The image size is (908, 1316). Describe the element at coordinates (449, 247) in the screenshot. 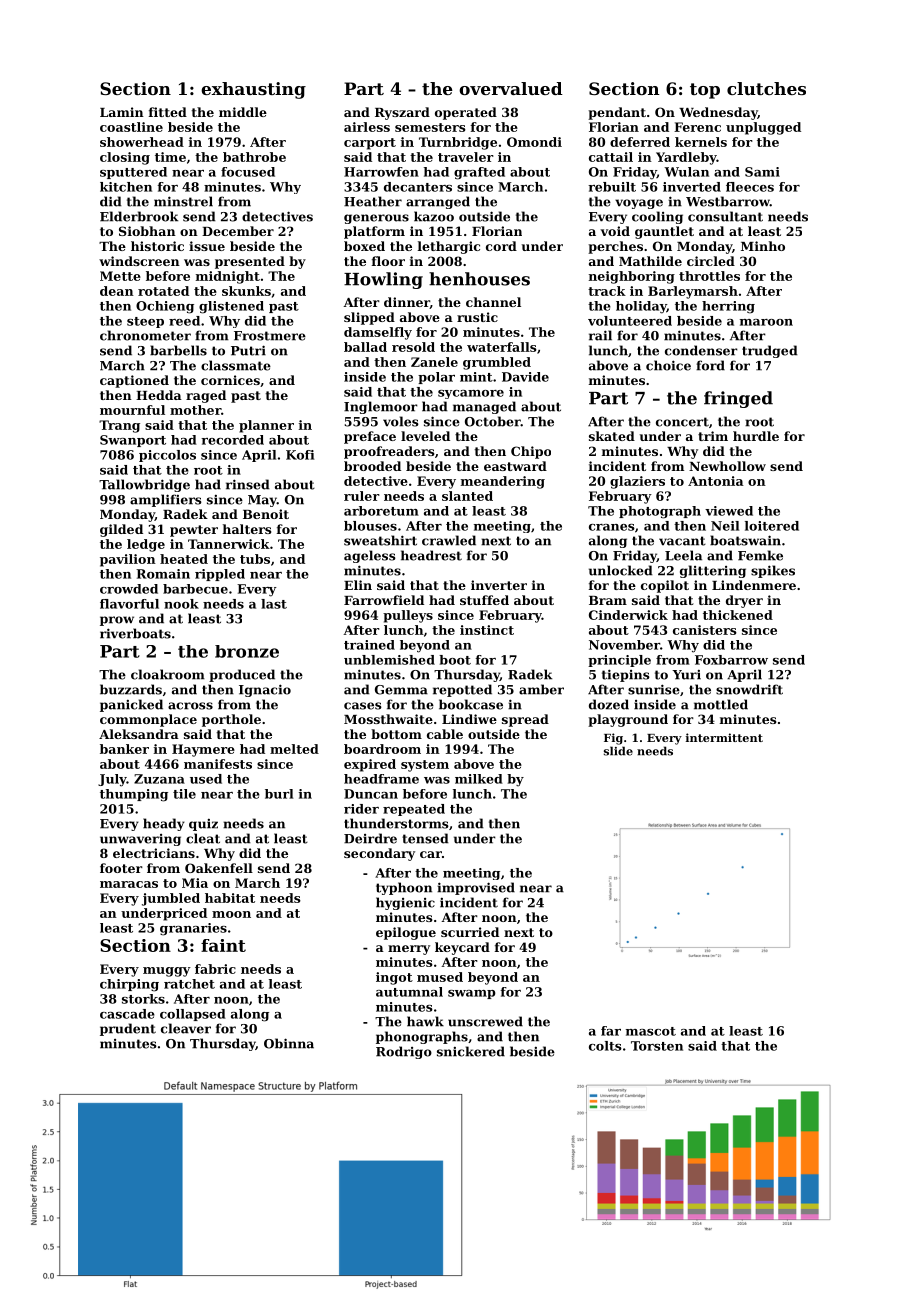

I see `lethargic` at that location.
